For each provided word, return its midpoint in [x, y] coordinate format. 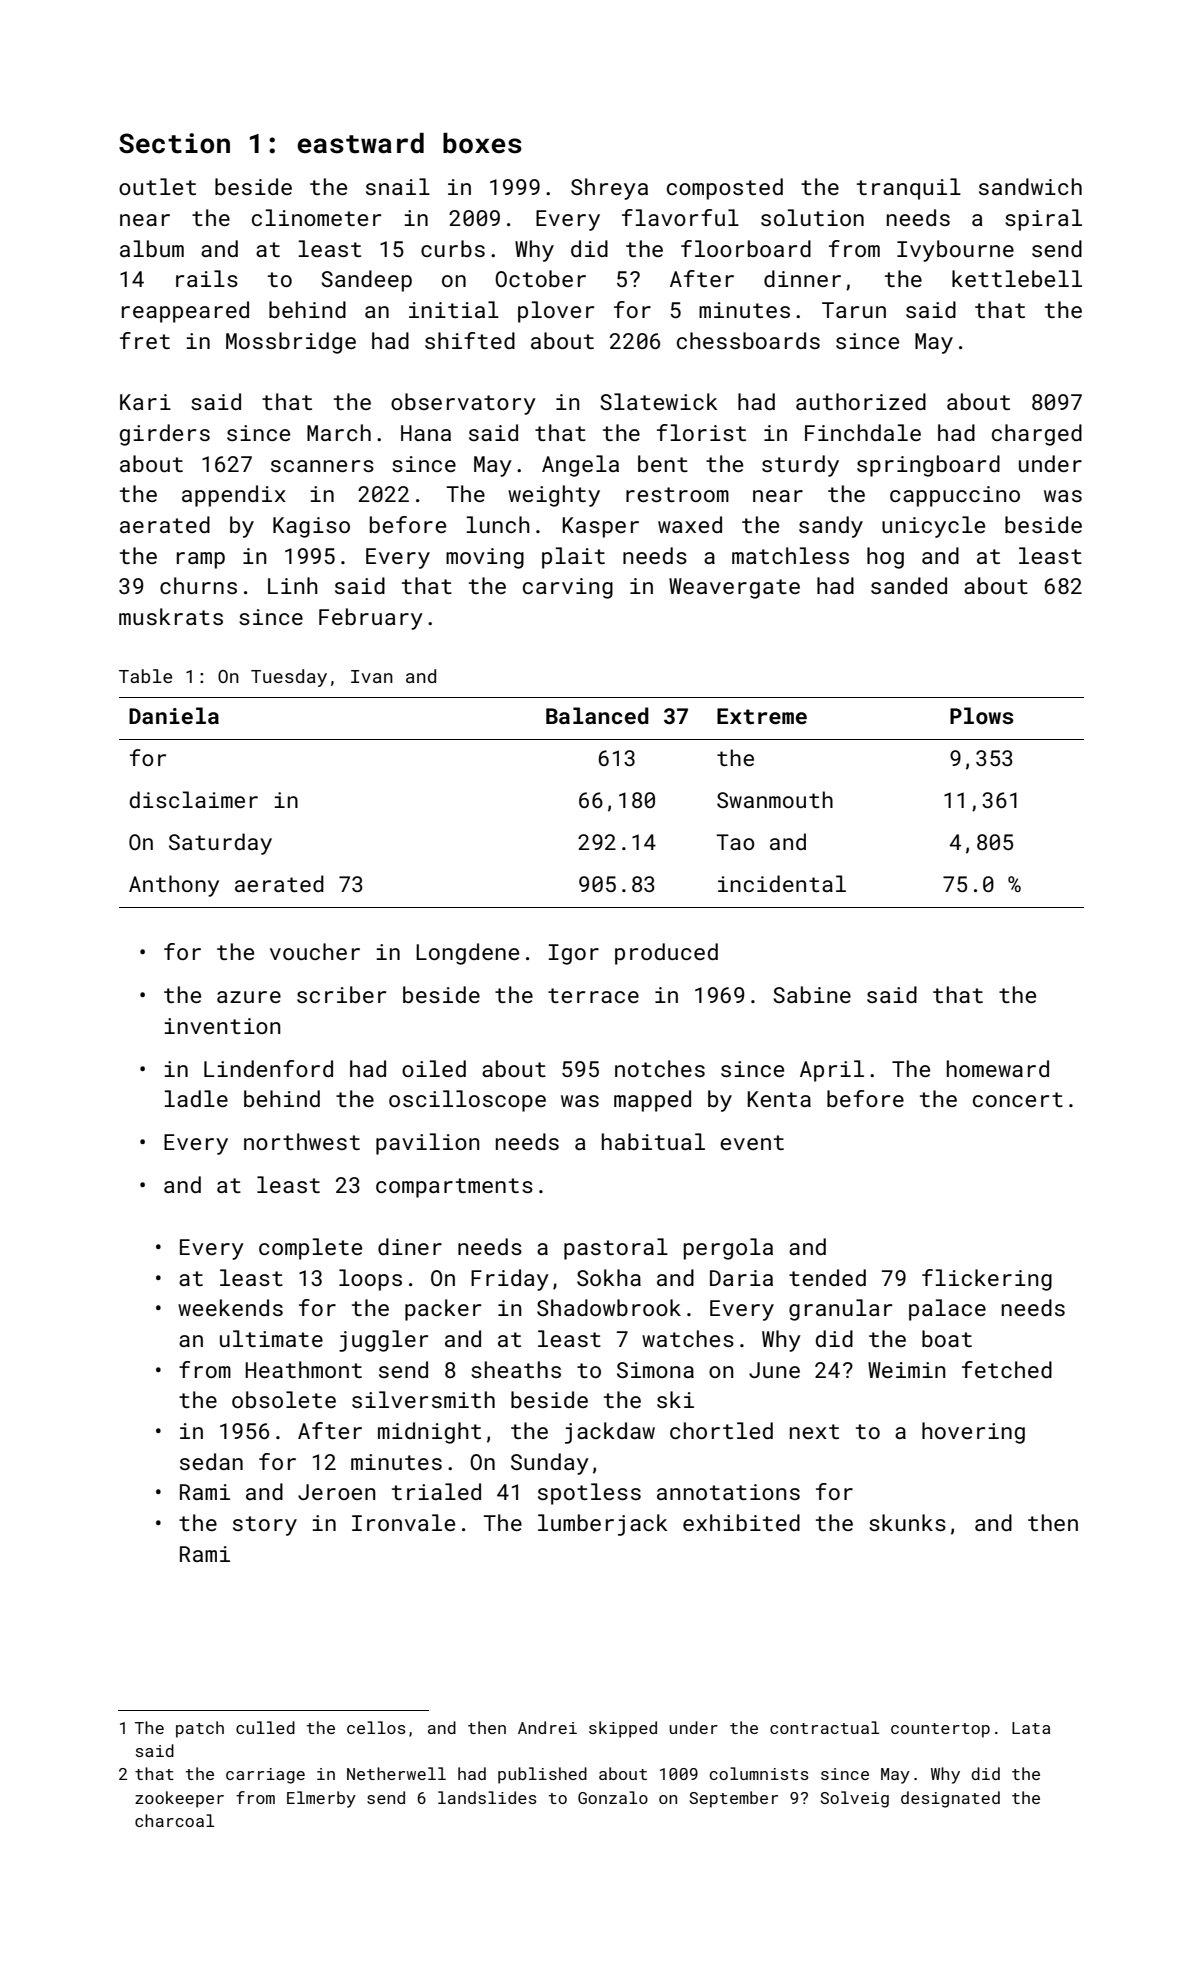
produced [666, 954]
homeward [998, 1068]
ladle [196, 1098]
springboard [928, 466]
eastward [360, 143]
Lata [1031, 1728]
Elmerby [321, 1799]
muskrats [171, 616]
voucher [315, 951]
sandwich [1030, 186]
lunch [498, 524]
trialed [436, 1491]
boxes [482, 143]
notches [660, 1068]
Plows [982, 715]
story [265, 1526]
